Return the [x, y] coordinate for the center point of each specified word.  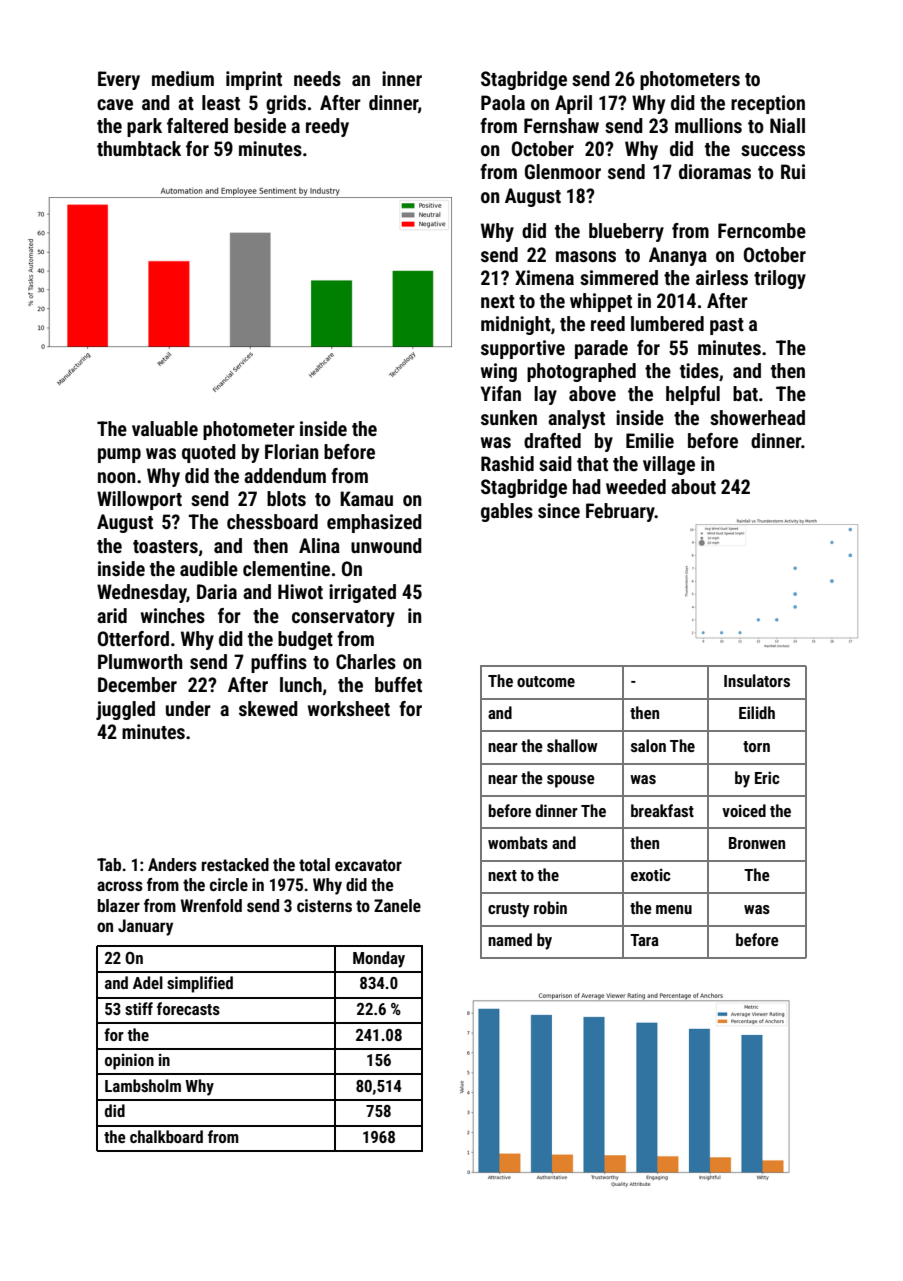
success [773, 150]
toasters [165, 546]
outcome [546, 681]
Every [119, 80]
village [669, 465]
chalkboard [166, 1136]
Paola [503, 102]
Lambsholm [143, 1085]
